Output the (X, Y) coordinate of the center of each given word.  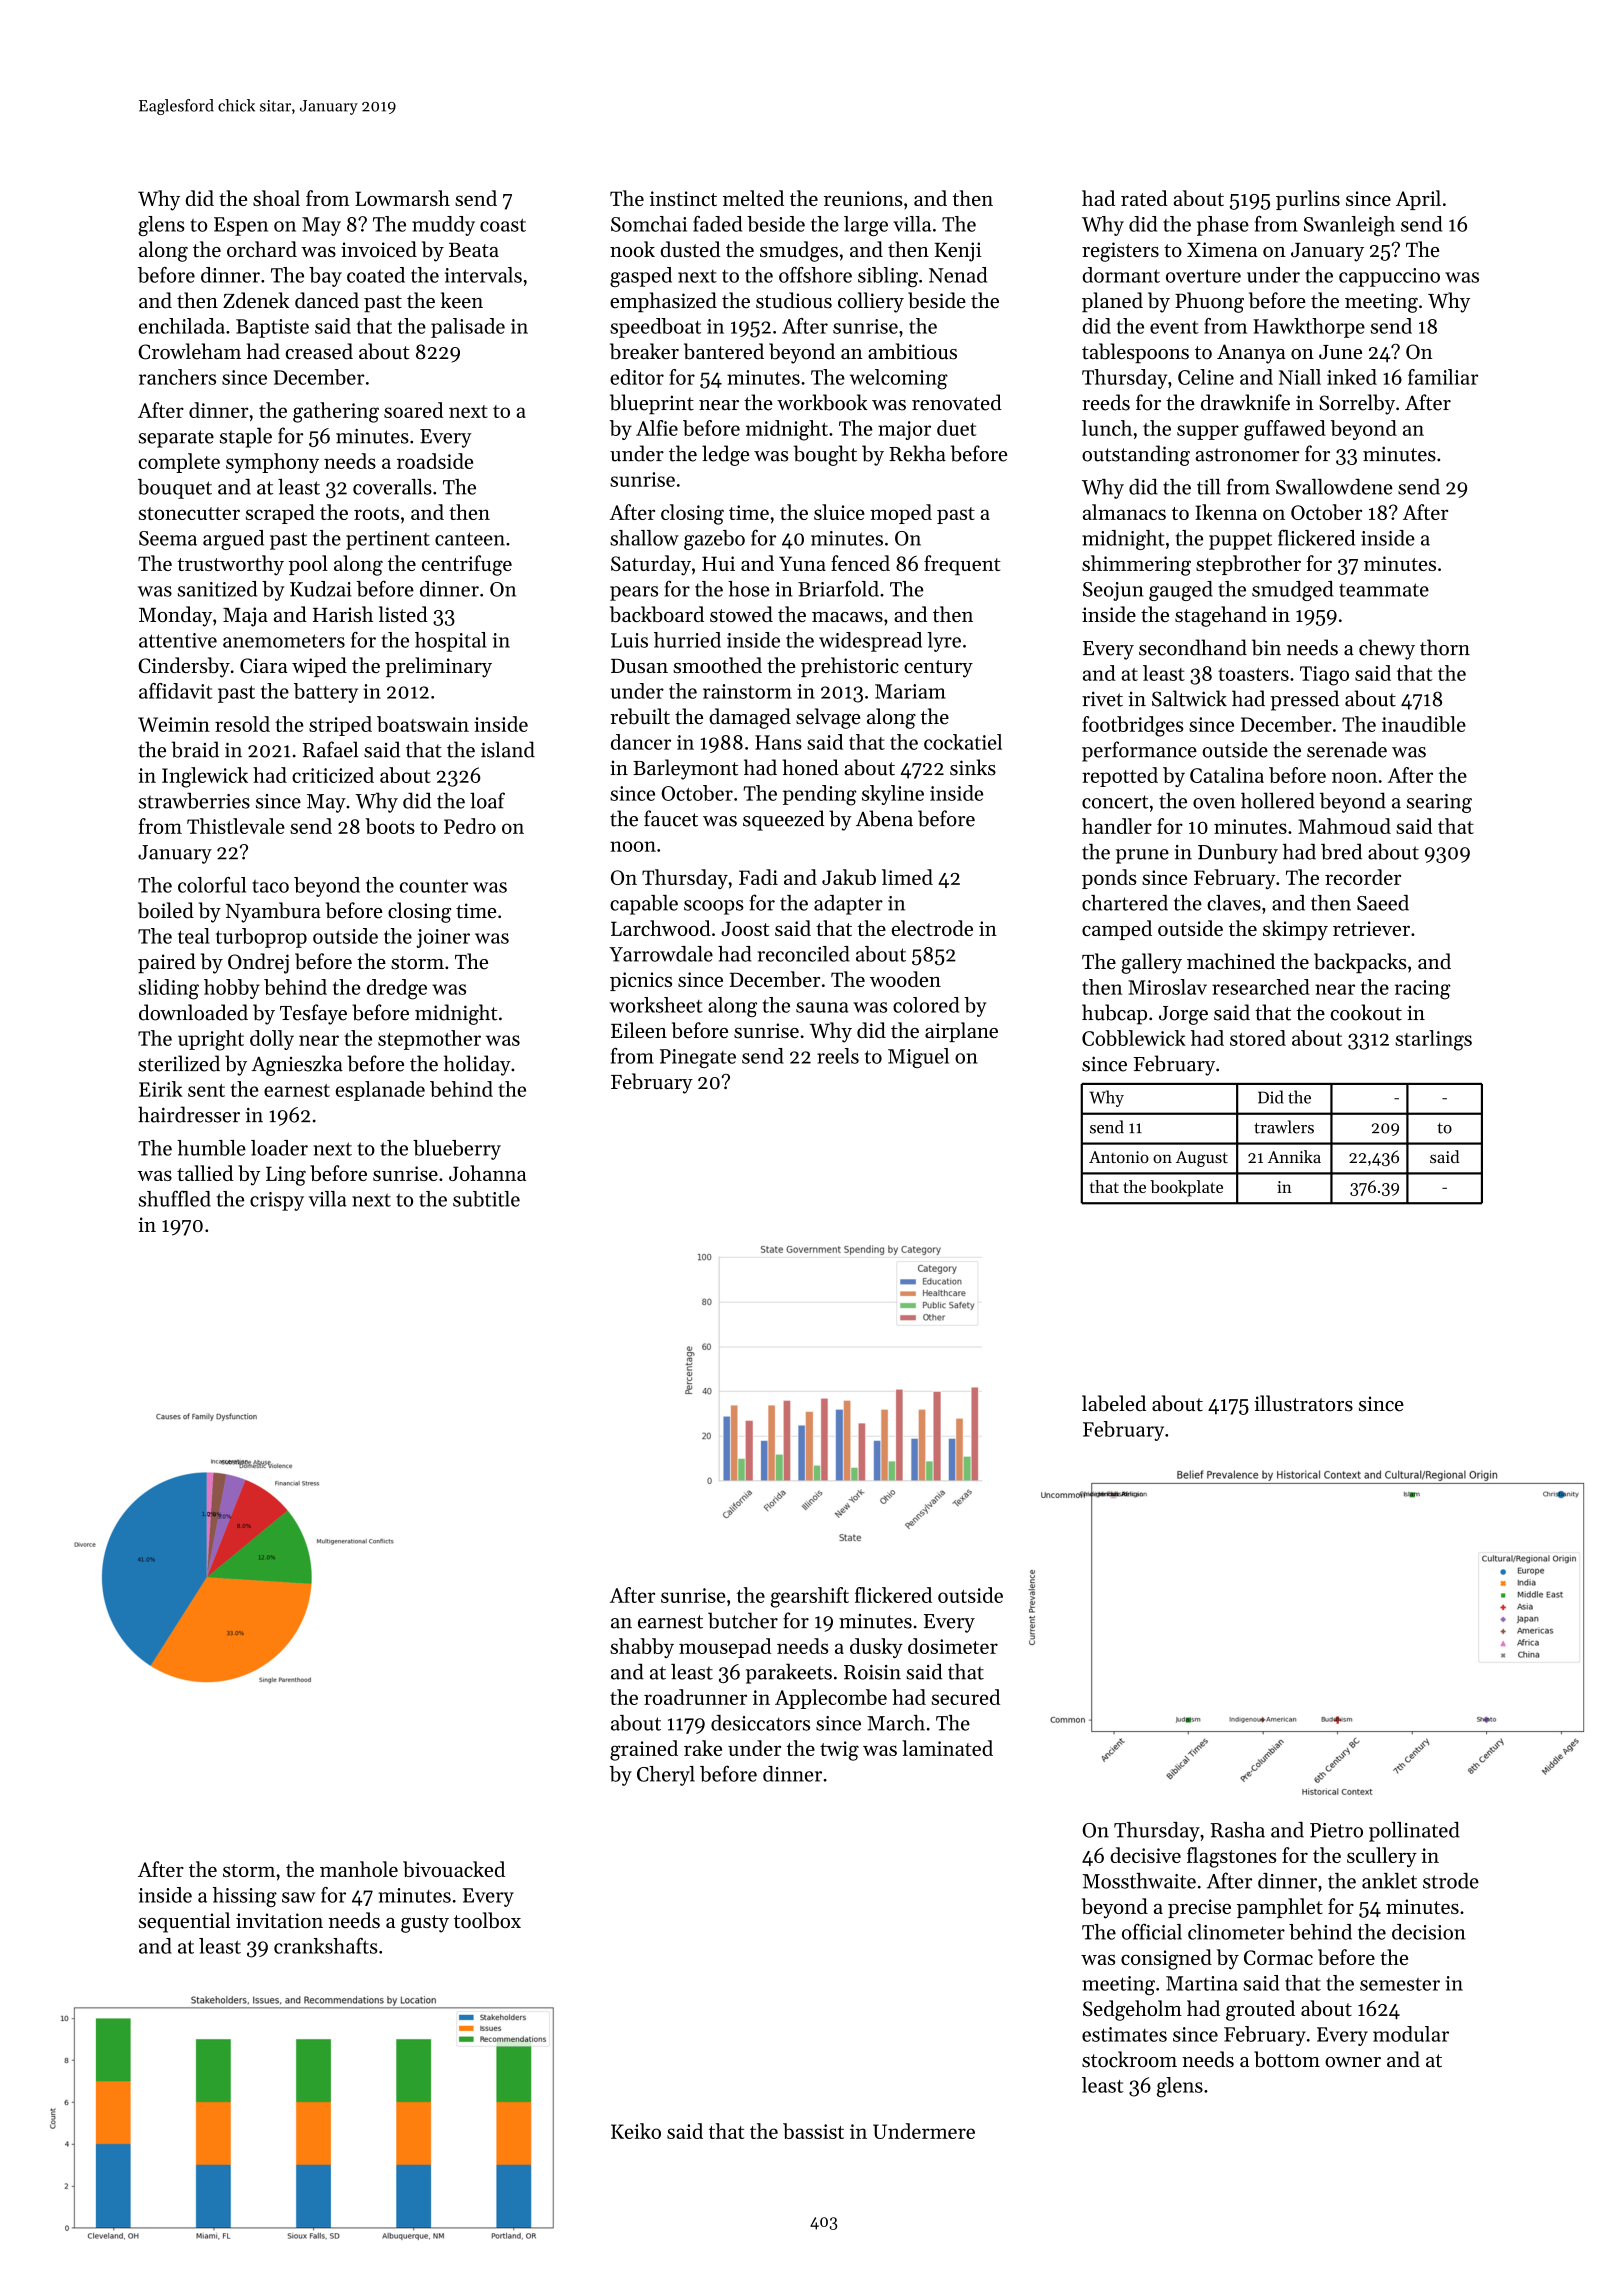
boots (390, 826)
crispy (277, 1201)
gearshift (809, 1597)
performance (1139, 751)
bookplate (1186, 1188)
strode (1451, 1881)
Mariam (910, 691)
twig (839, 1751)
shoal (276, 198)
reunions (863, 198)
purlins (1308, 200)
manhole (359, 1869)
